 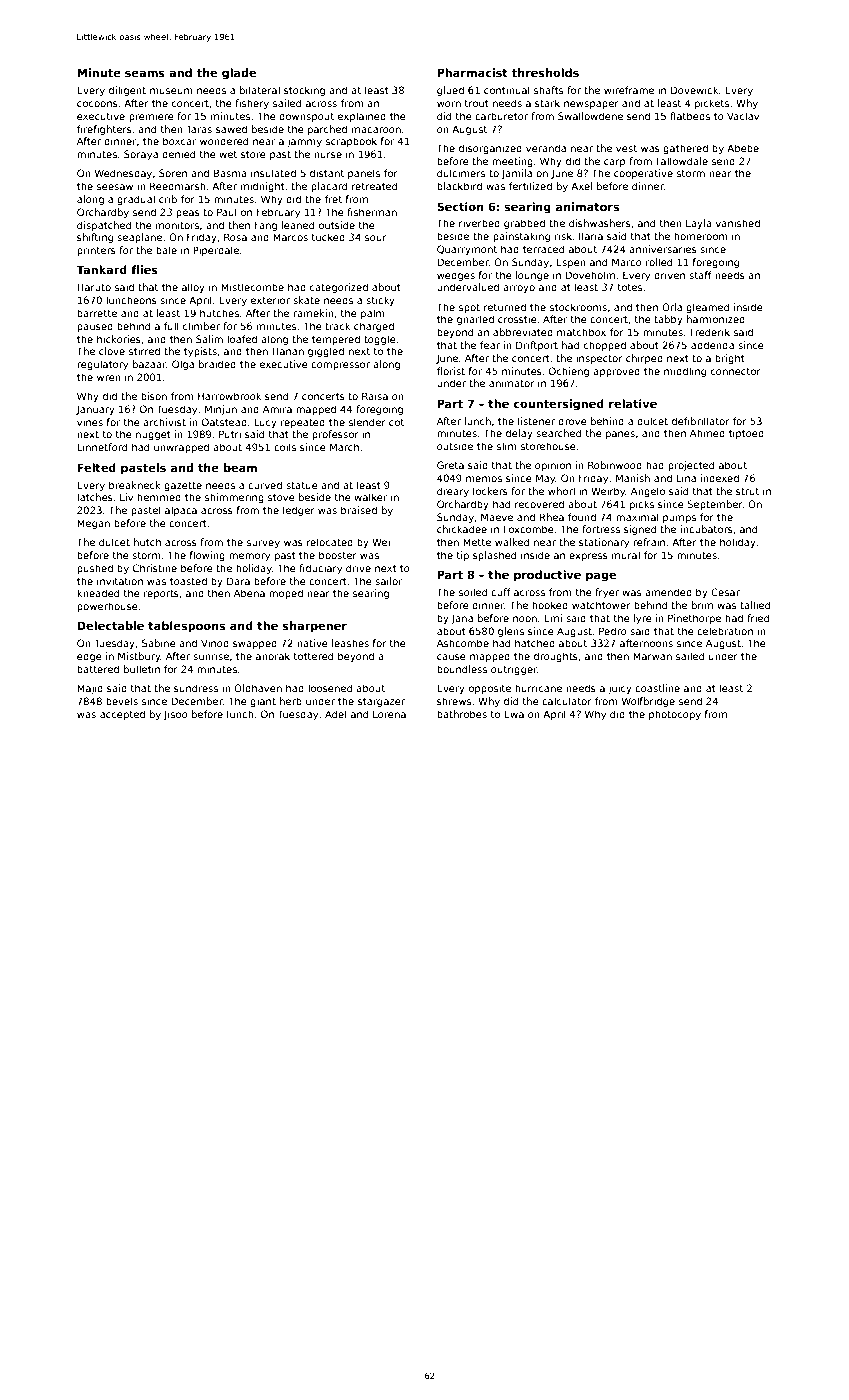 I want to click on Lorena, so click(x=389, y=714).
